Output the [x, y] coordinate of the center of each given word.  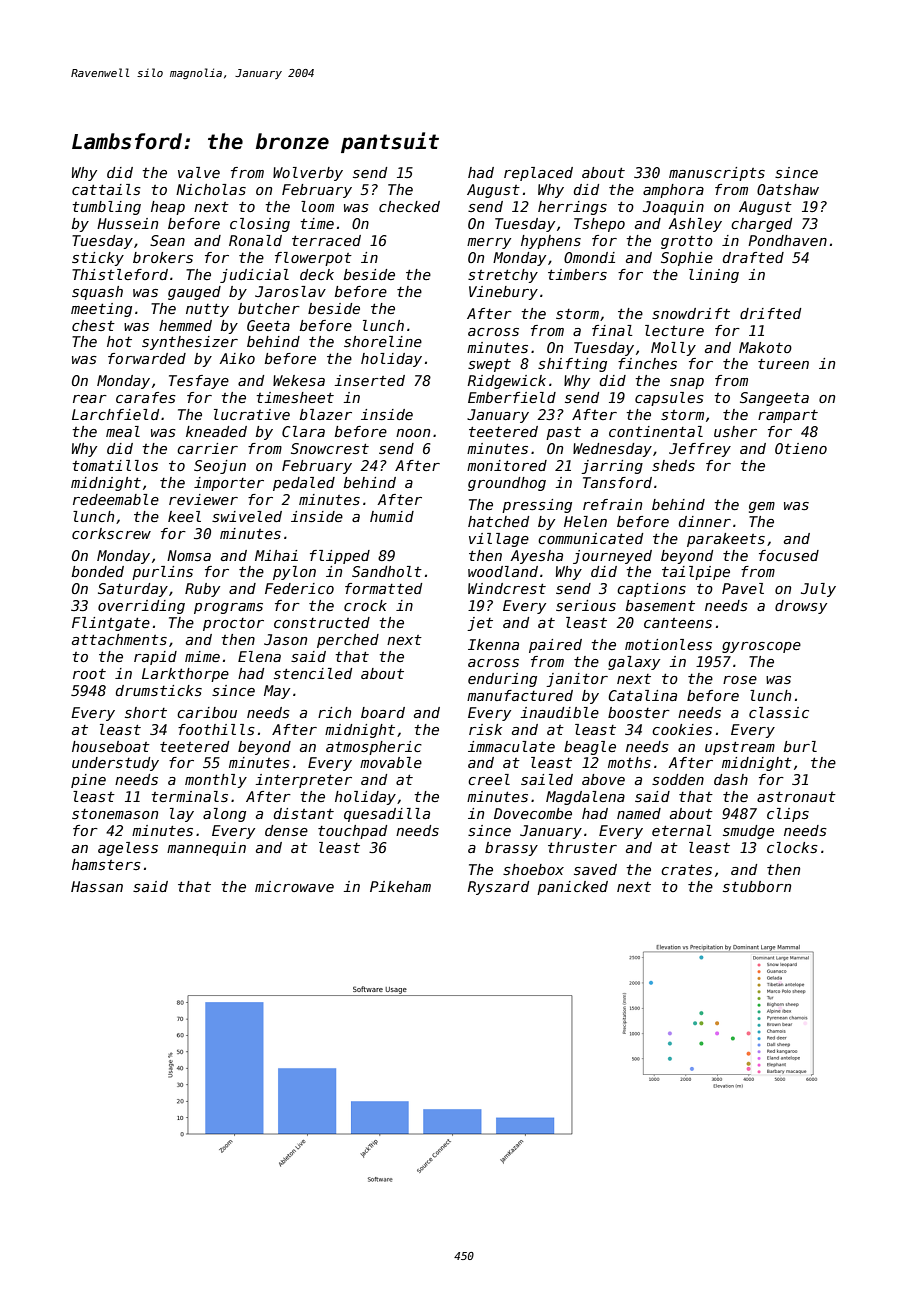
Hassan [97, 886]
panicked [572, 888]
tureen [783, 364]
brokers [163, 257]
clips [788, 815]
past [563, 433]
